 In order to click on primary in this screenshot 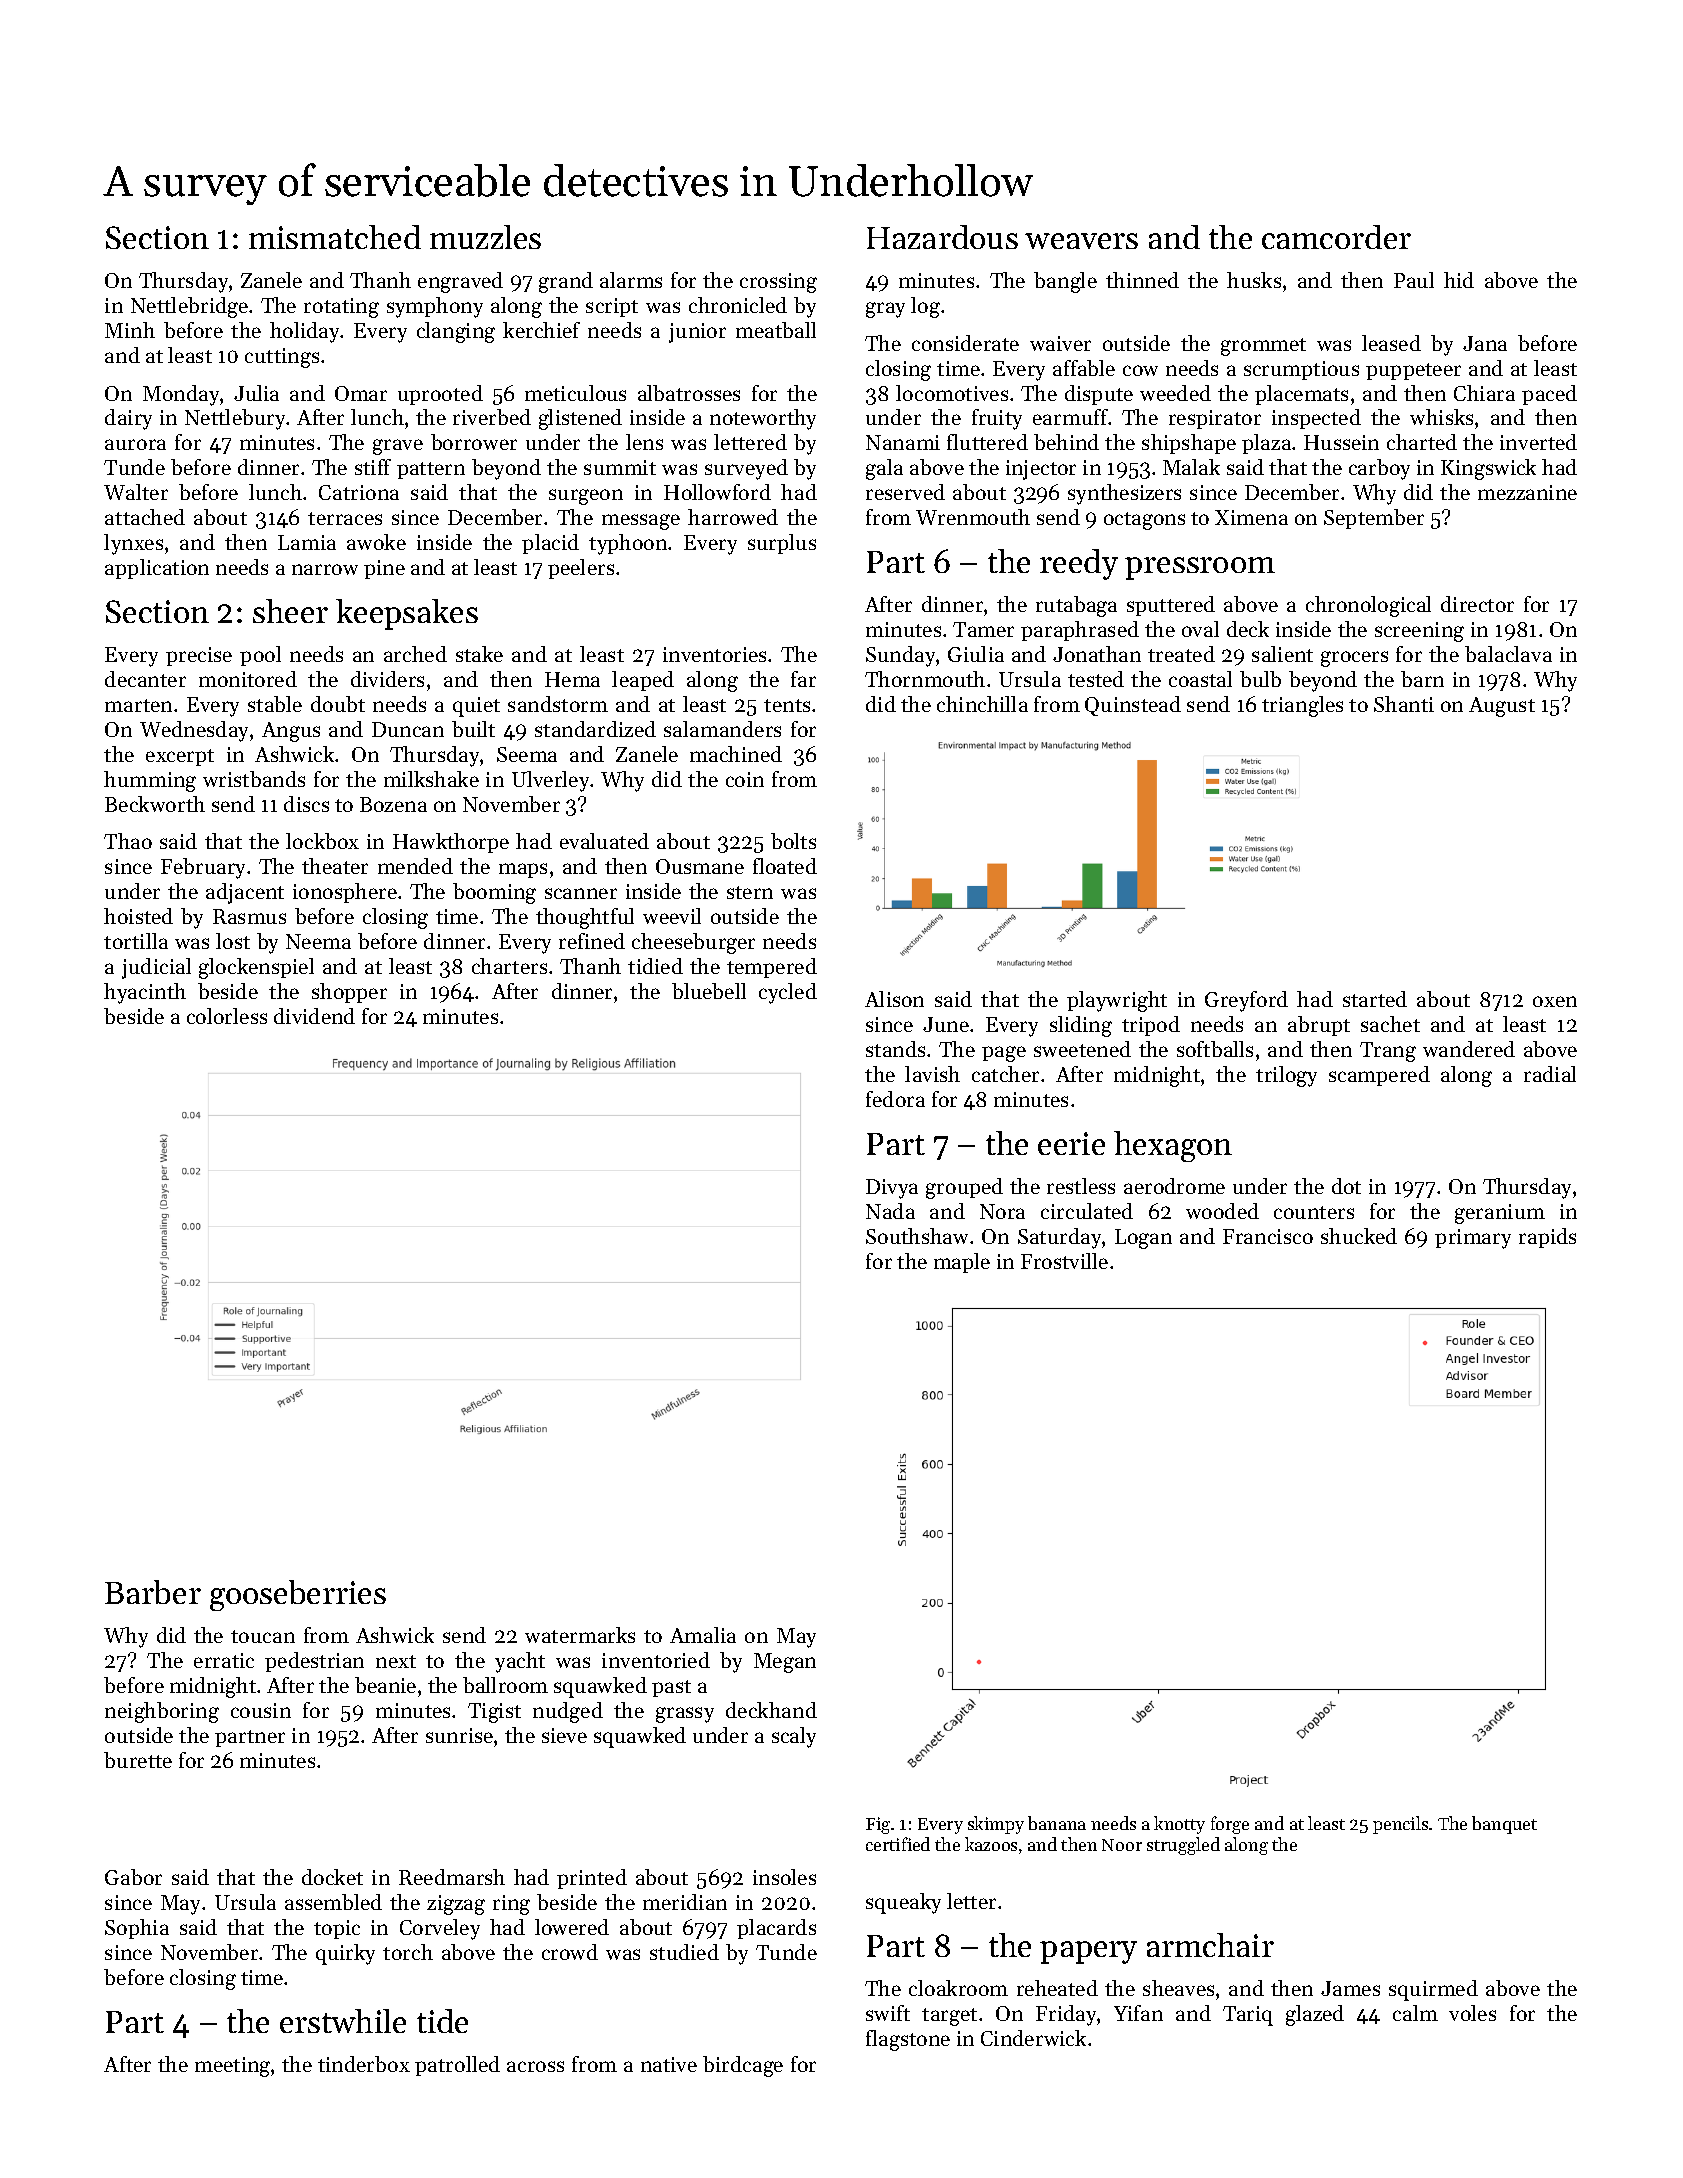, I will do `click(1473, 1239)`.
